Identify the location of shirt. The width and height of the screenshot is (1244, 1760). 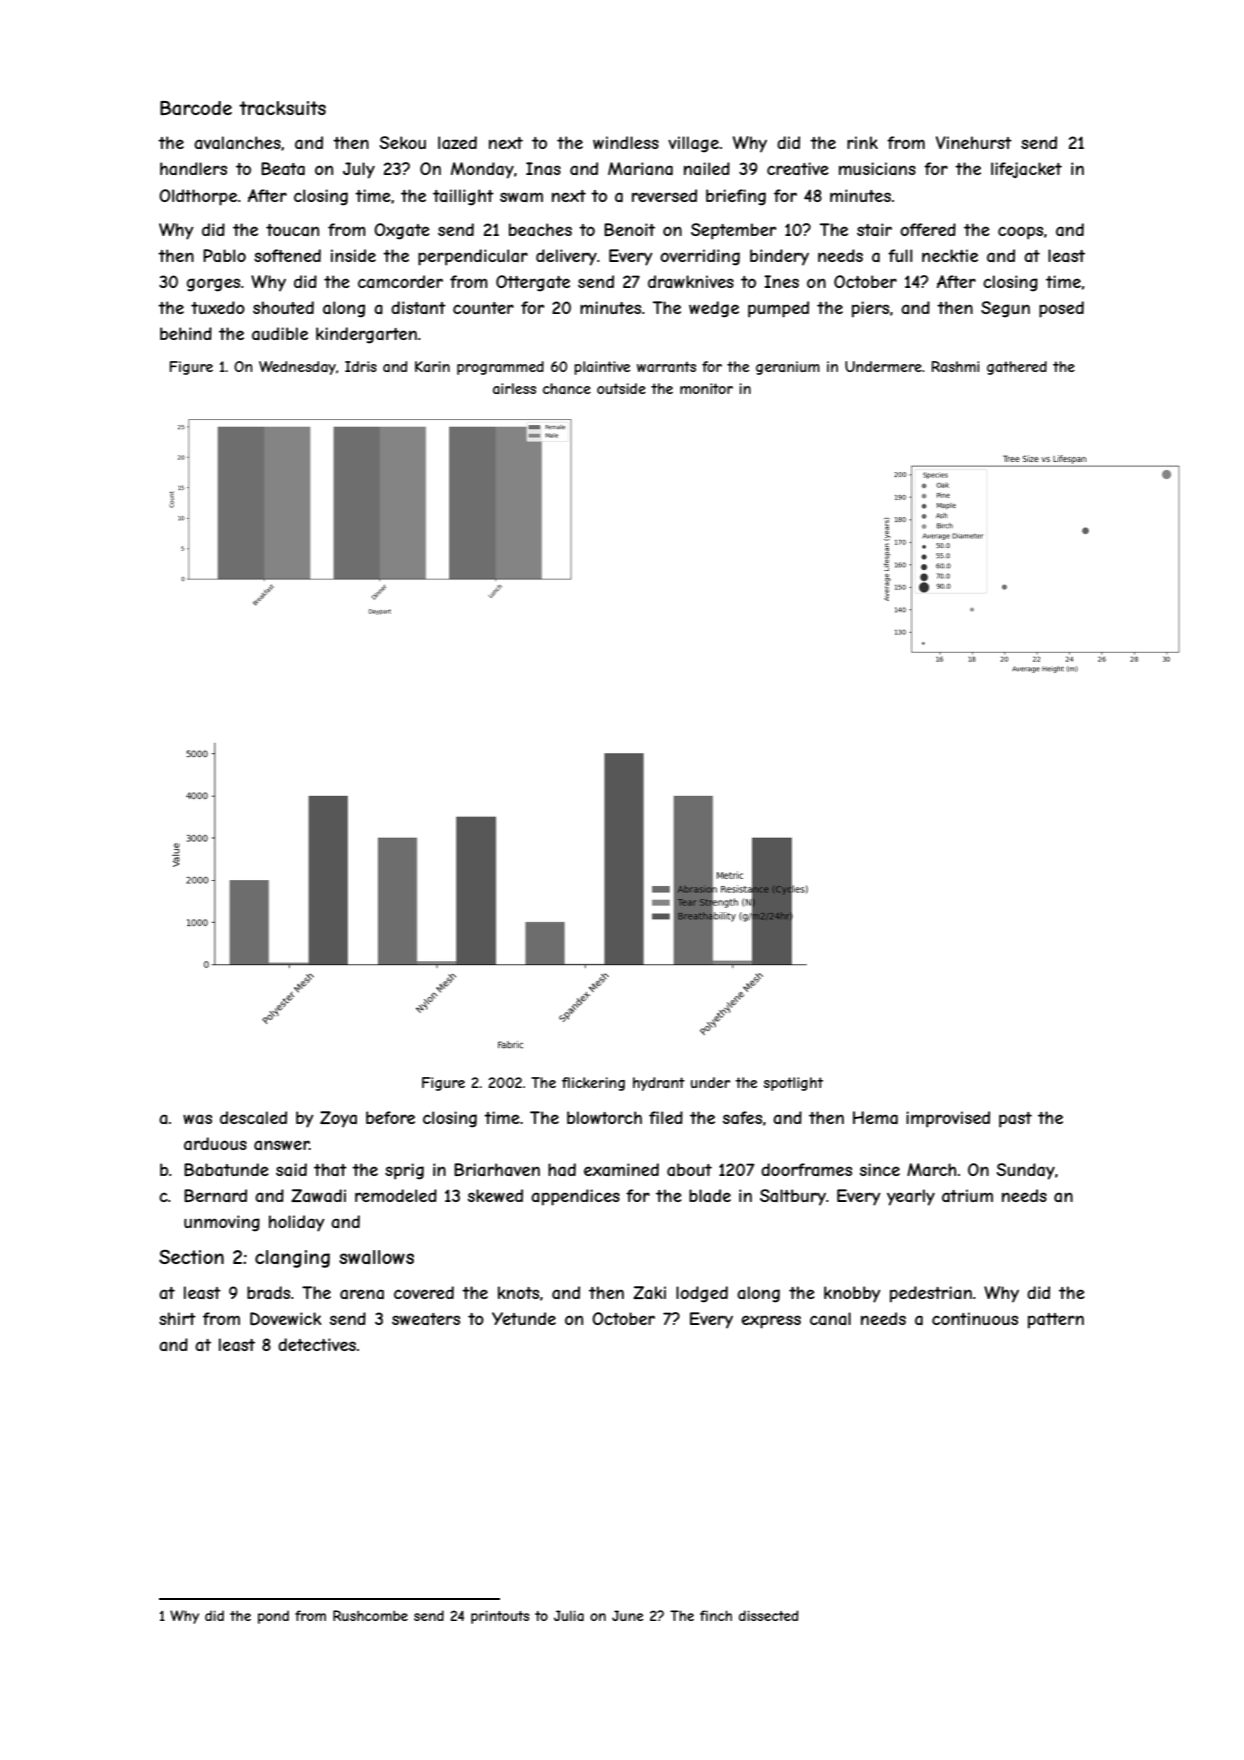
(177, 1318).
